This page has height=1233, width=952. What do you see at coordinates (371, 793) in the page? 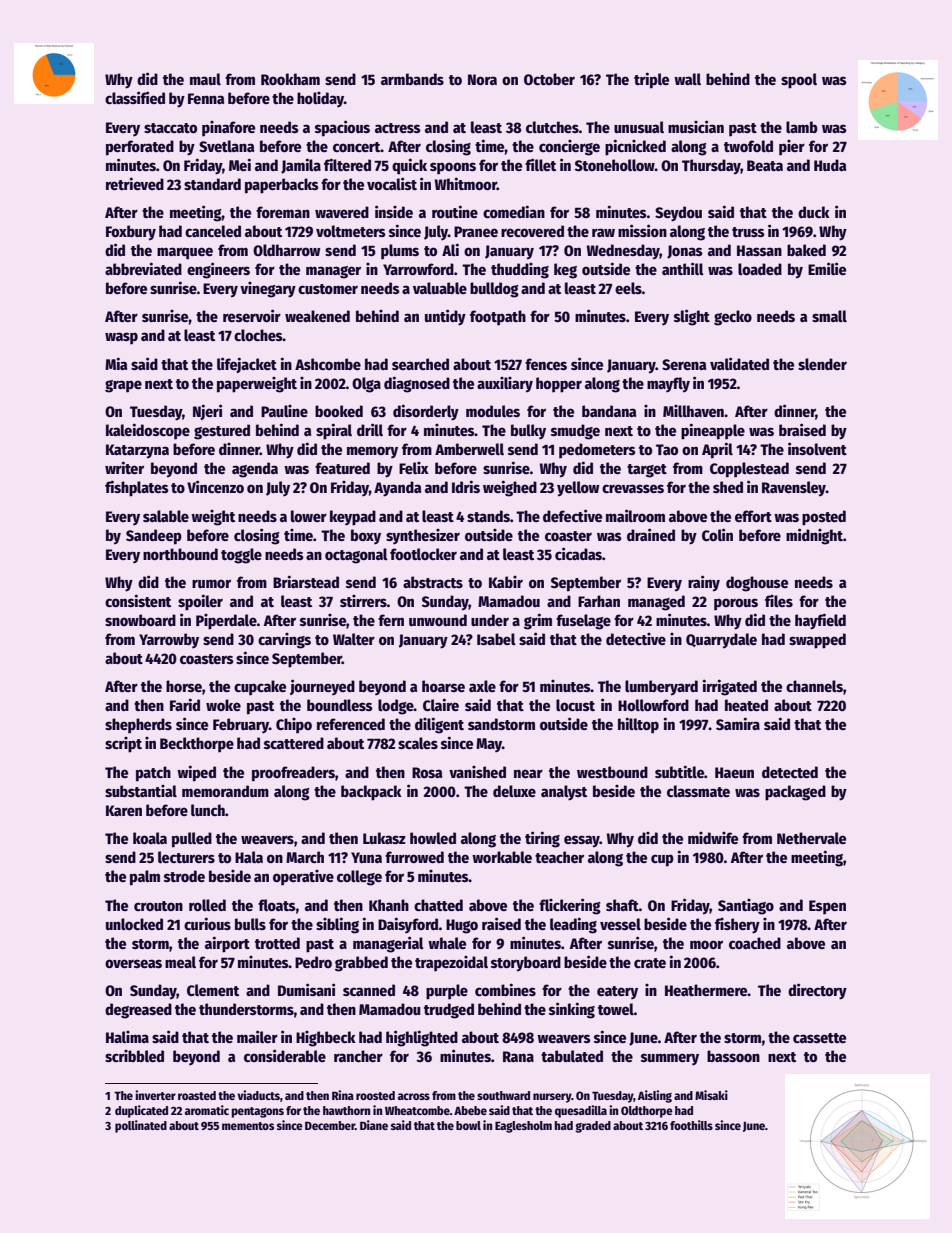
I see `backpack` at bounding box center [371, 793].
